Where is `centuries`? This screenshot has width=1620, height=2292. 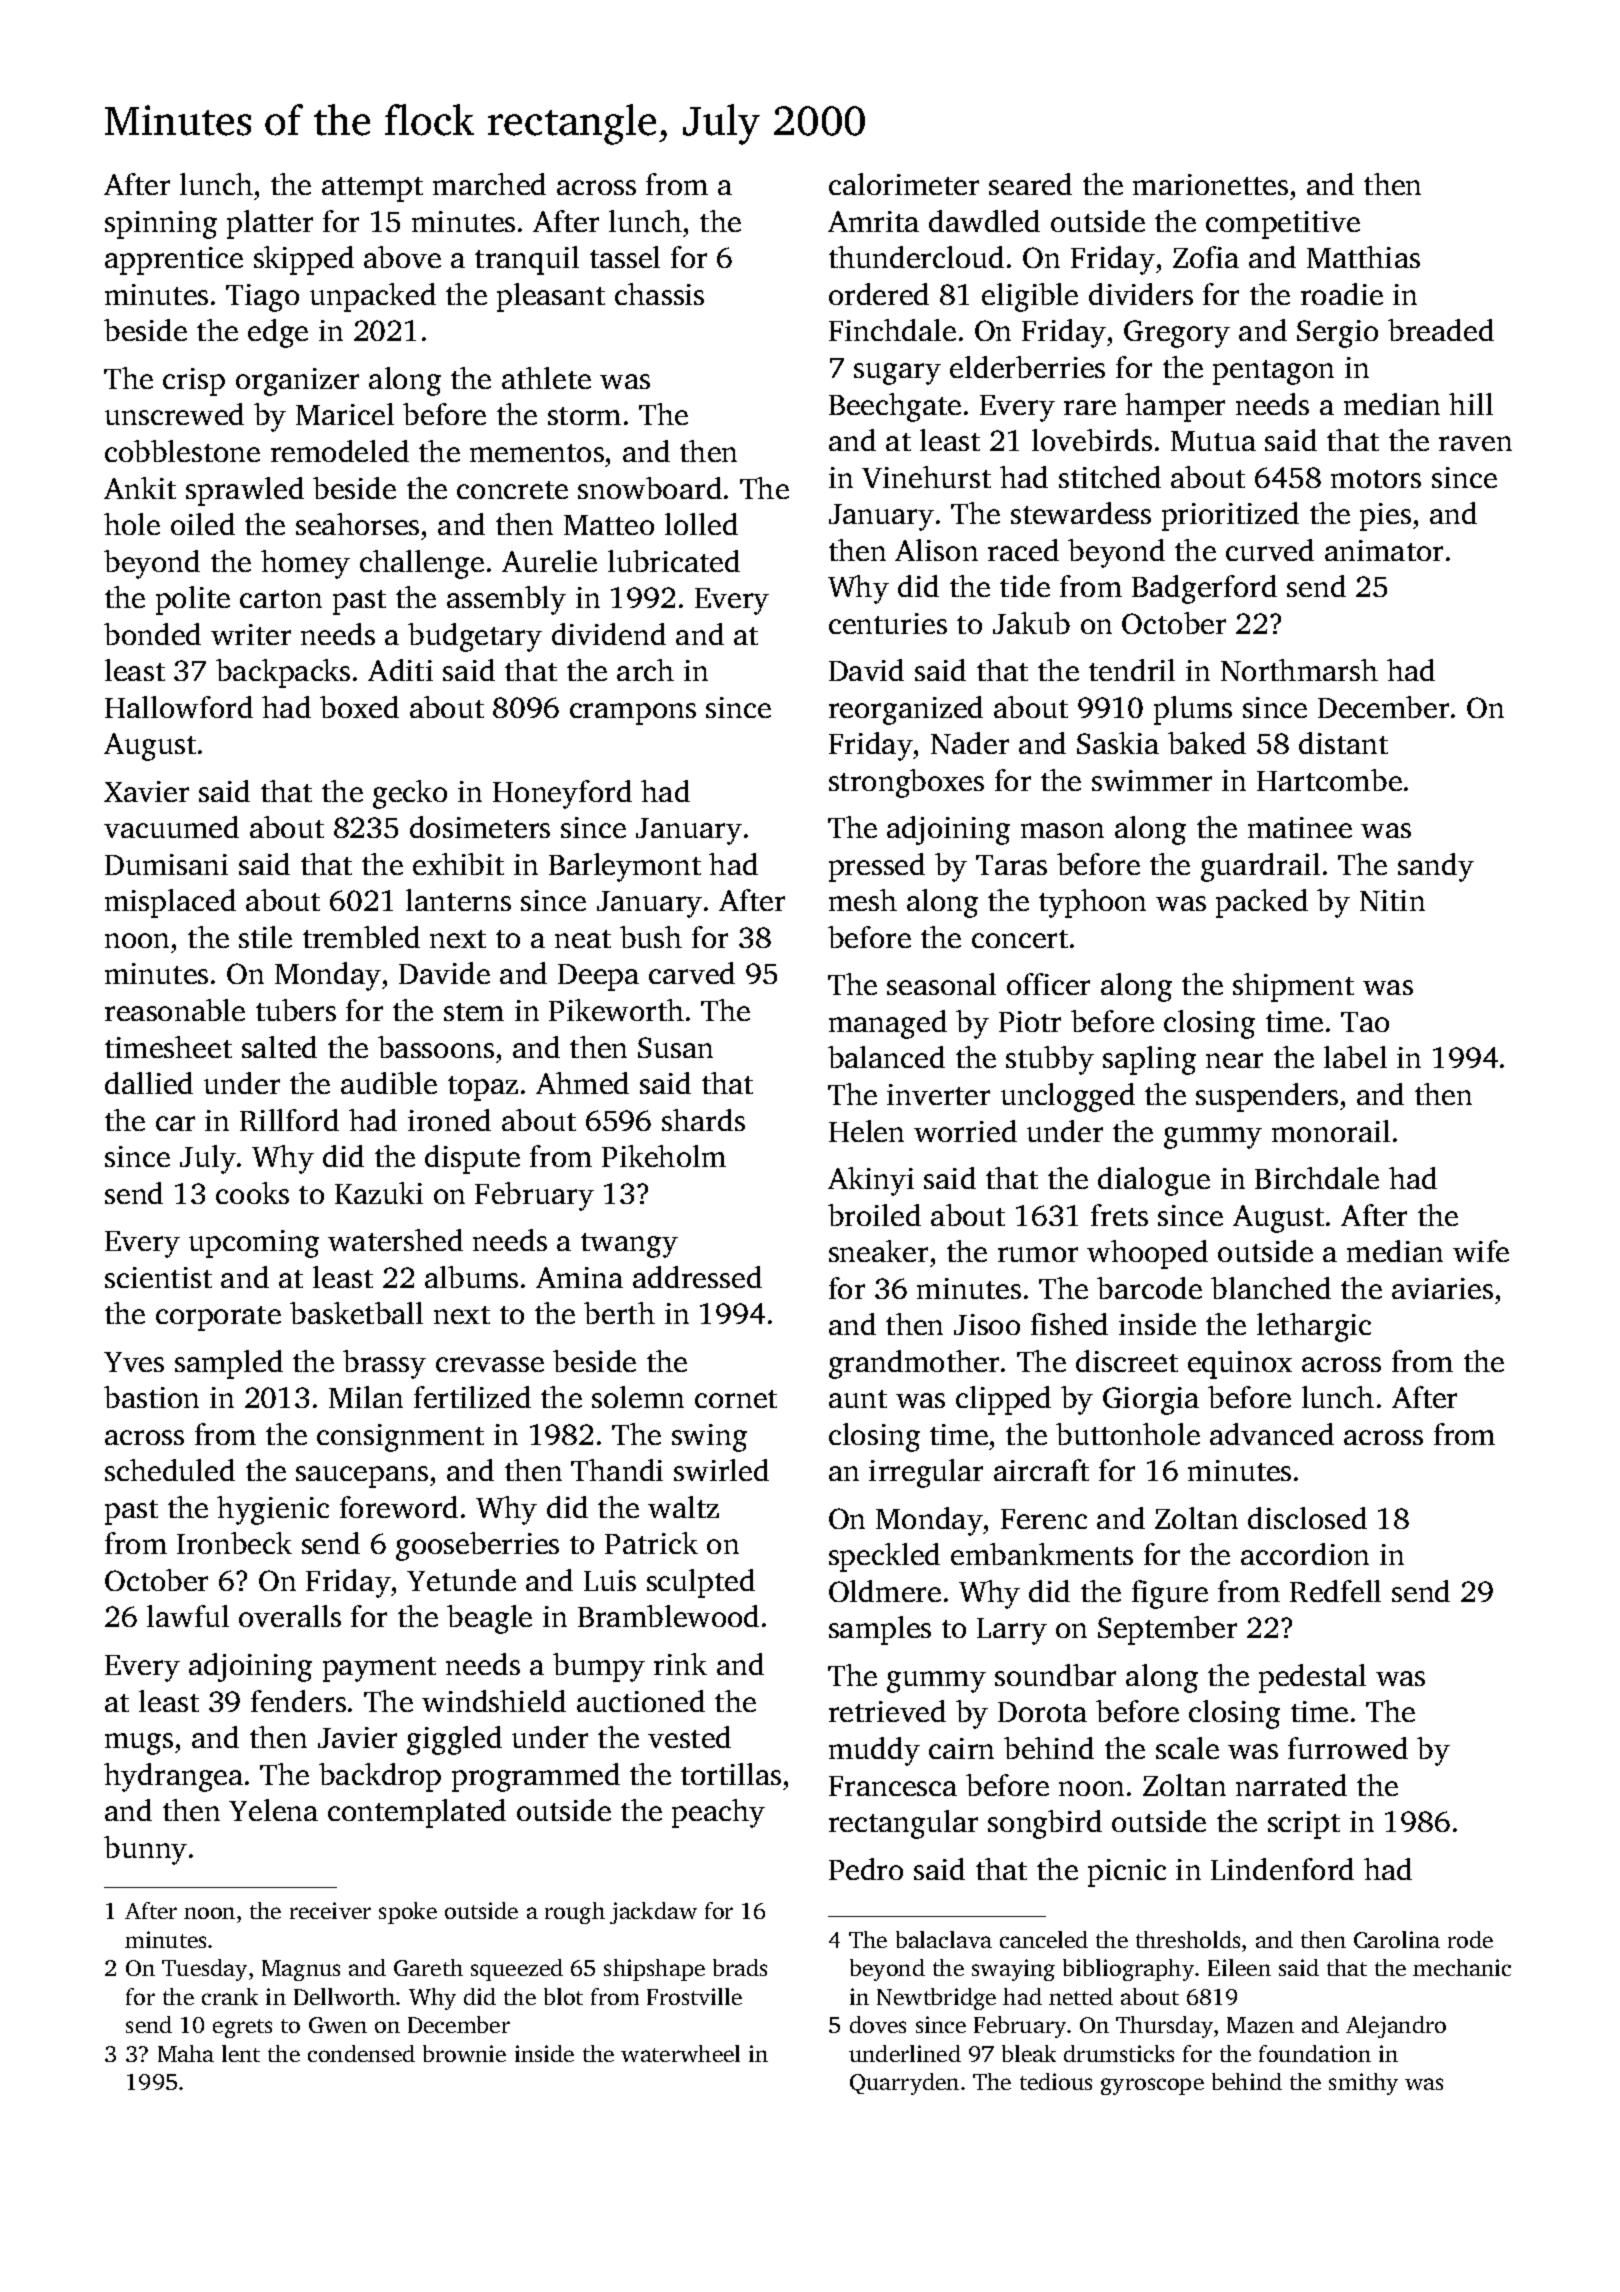 centuries is located at coordinates (888, 623).
